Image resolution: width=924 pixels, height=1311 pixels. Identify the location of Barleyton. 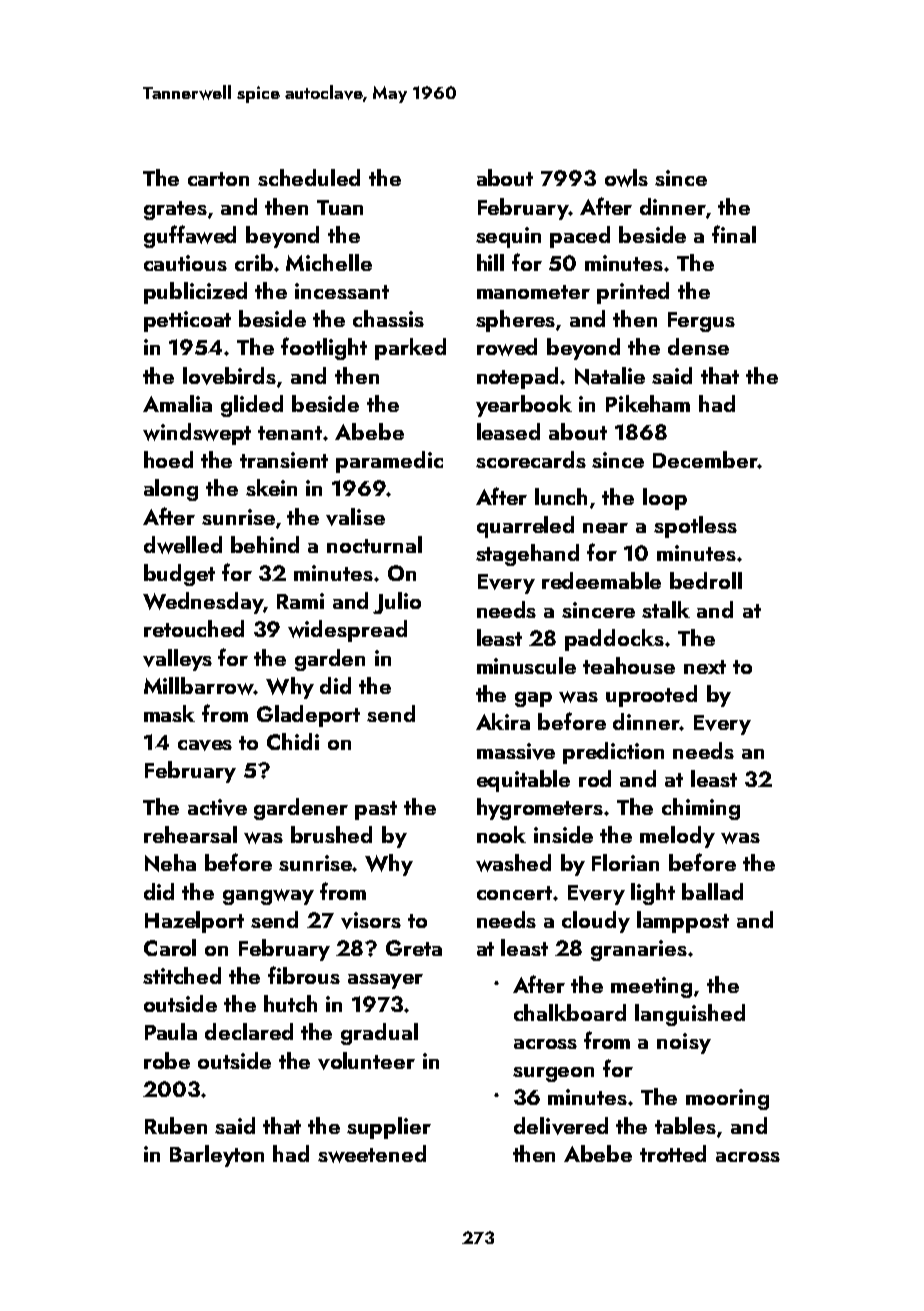
(217, 1156).
